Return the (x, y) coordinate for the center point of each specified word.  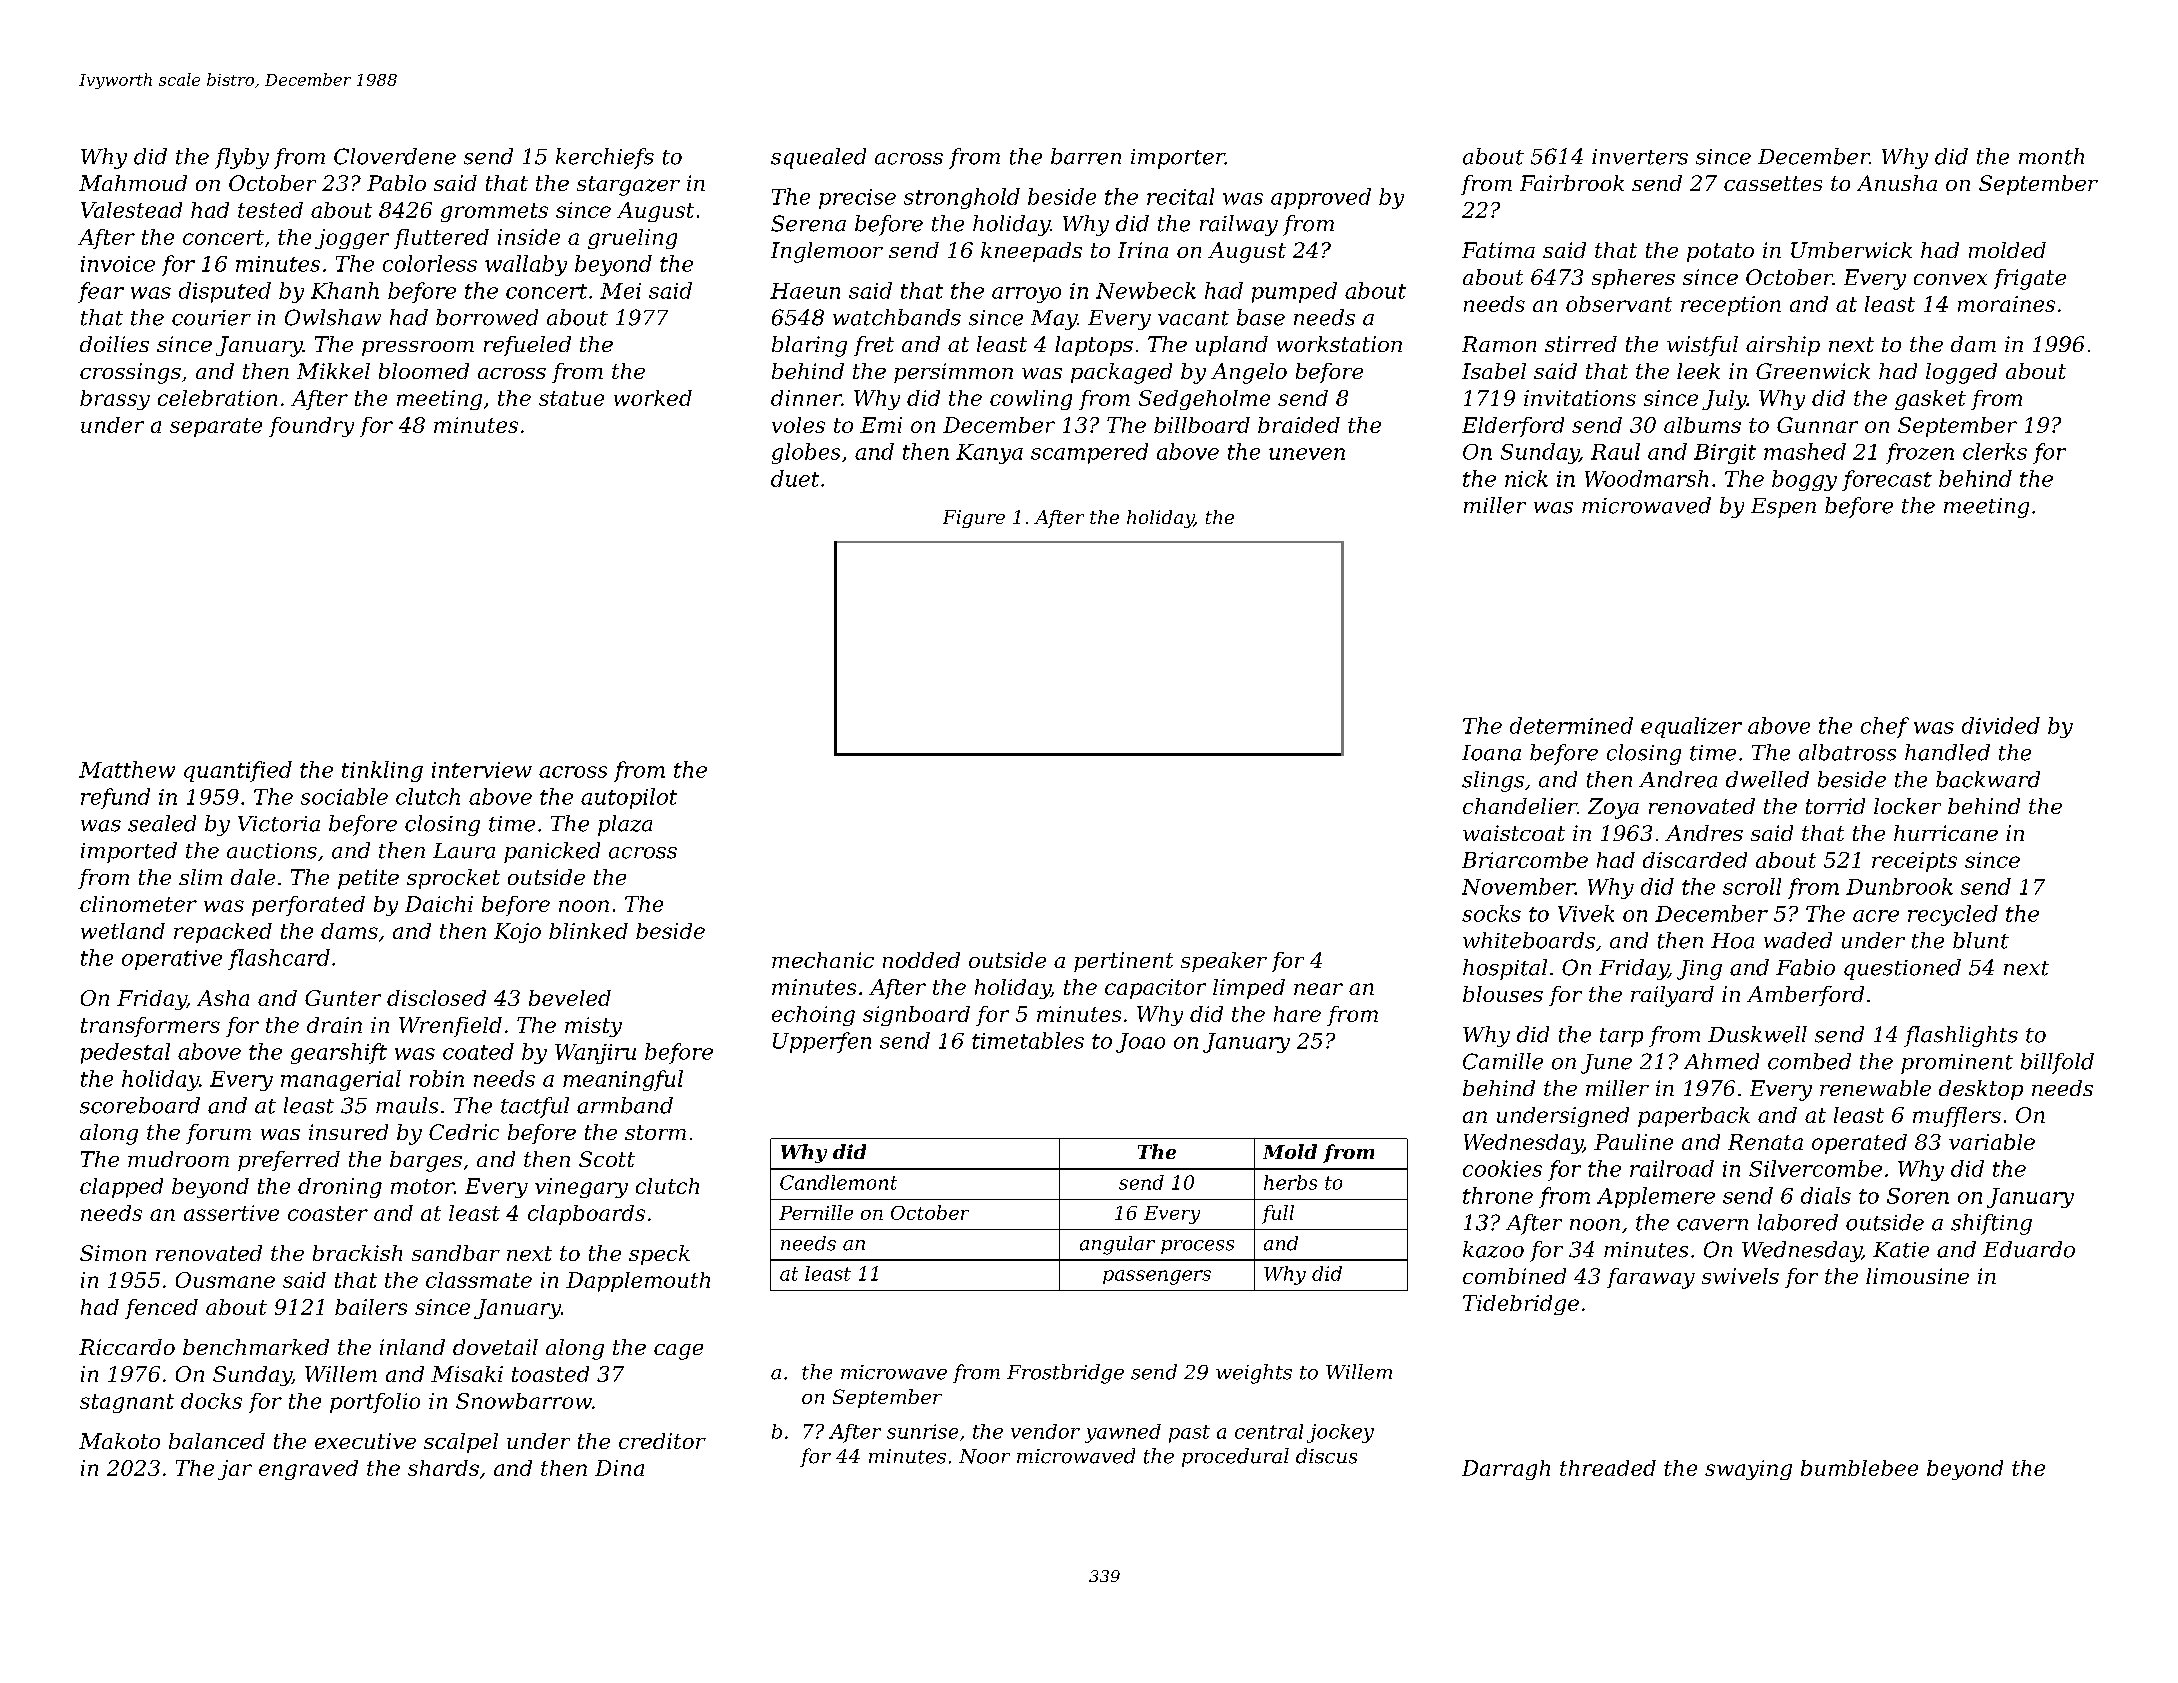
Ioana (1491, 753)
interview (482, 770)
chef (1885, 727)
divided (2001, 725)
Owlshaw (333, 317)
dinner (806, 398)
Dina (619, 1468)
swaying (1748, 1470)
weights (1254, 1374)
